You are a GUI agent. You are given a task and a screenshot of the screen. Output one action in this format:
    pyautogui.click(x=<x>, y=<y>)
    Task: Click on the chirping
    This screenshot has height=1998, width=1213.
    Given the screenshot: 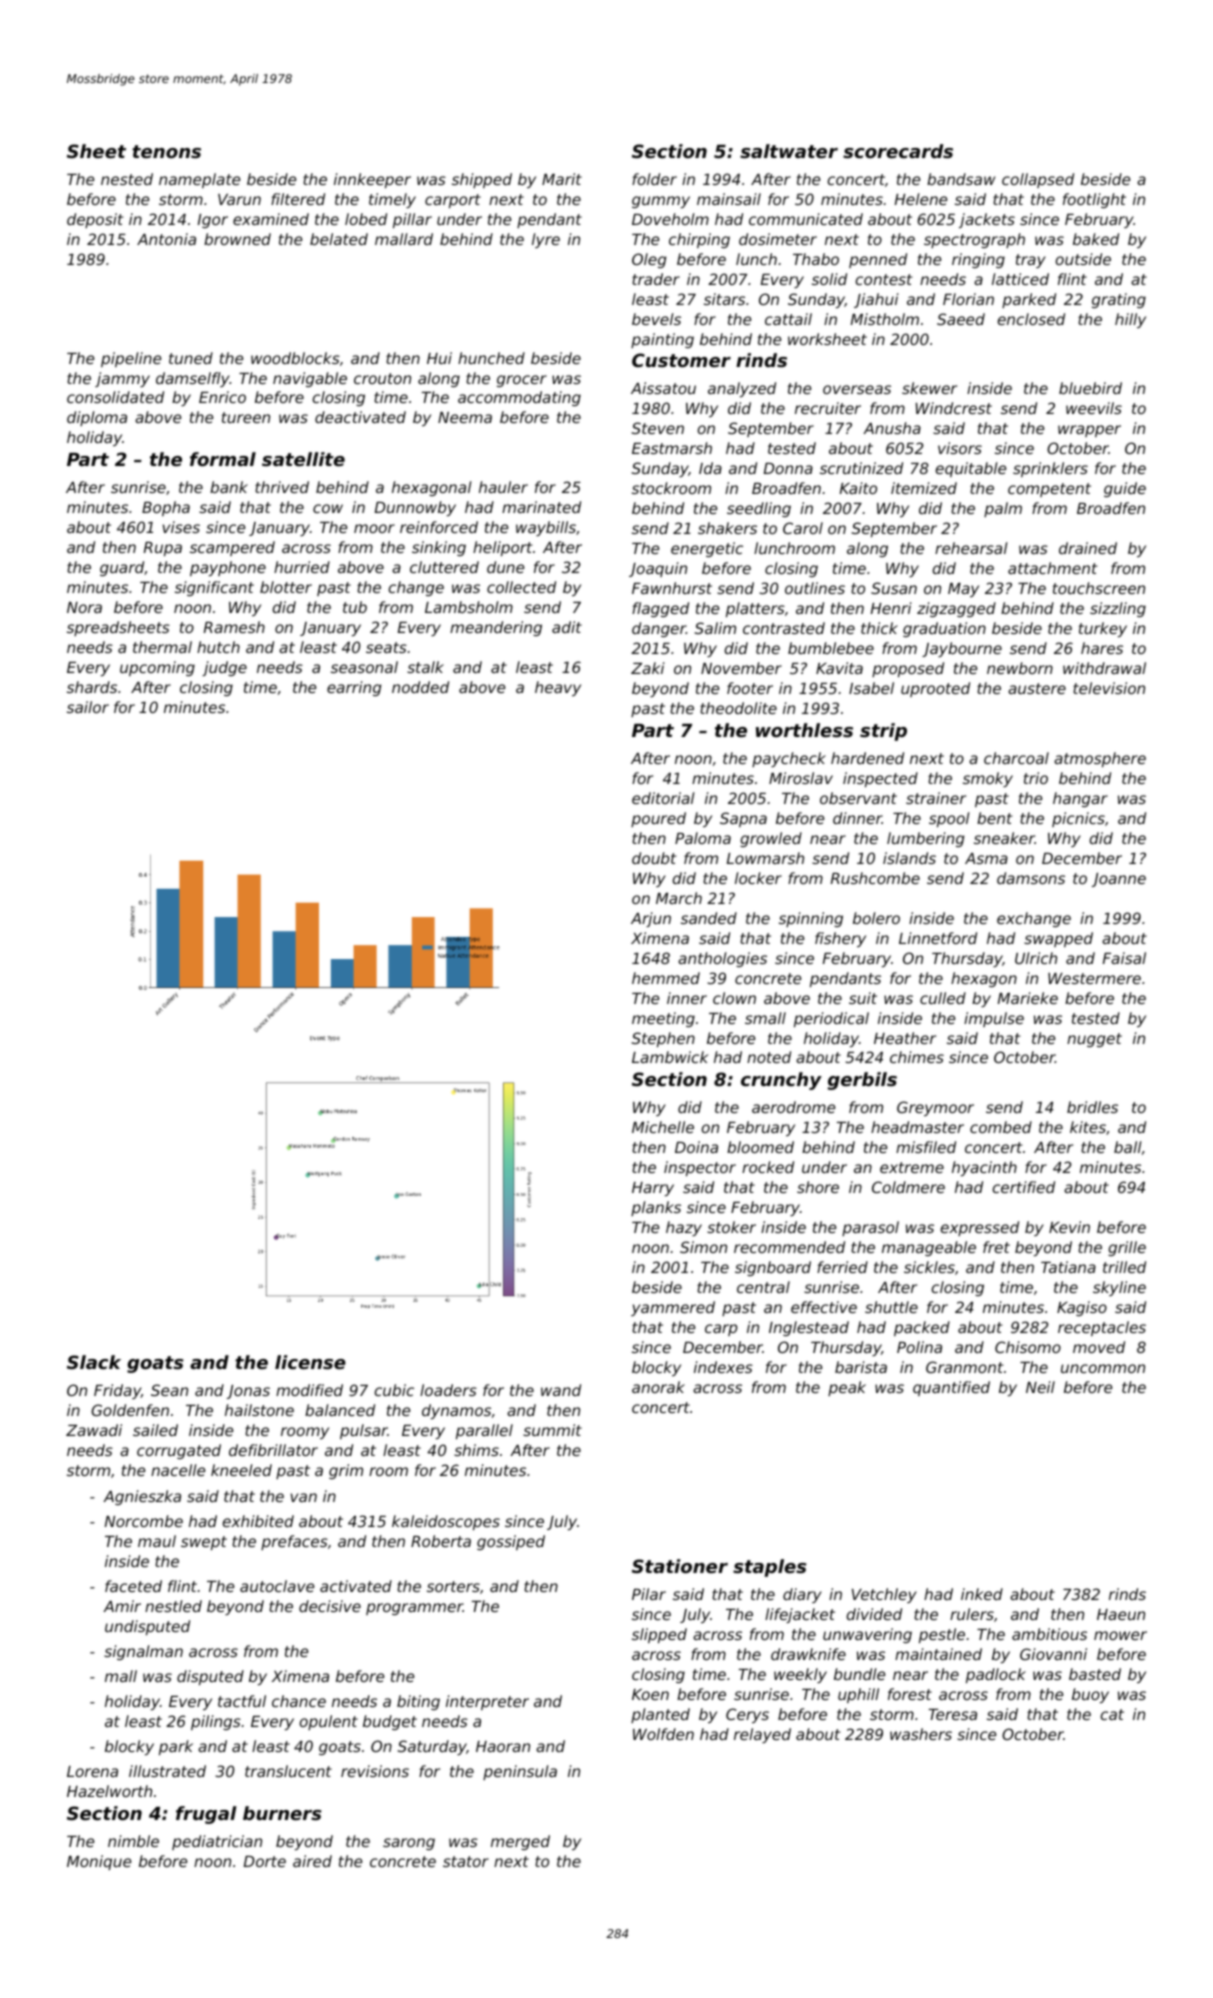 What is the action you would take?
    pyautogui.click(x=699, y=240)
